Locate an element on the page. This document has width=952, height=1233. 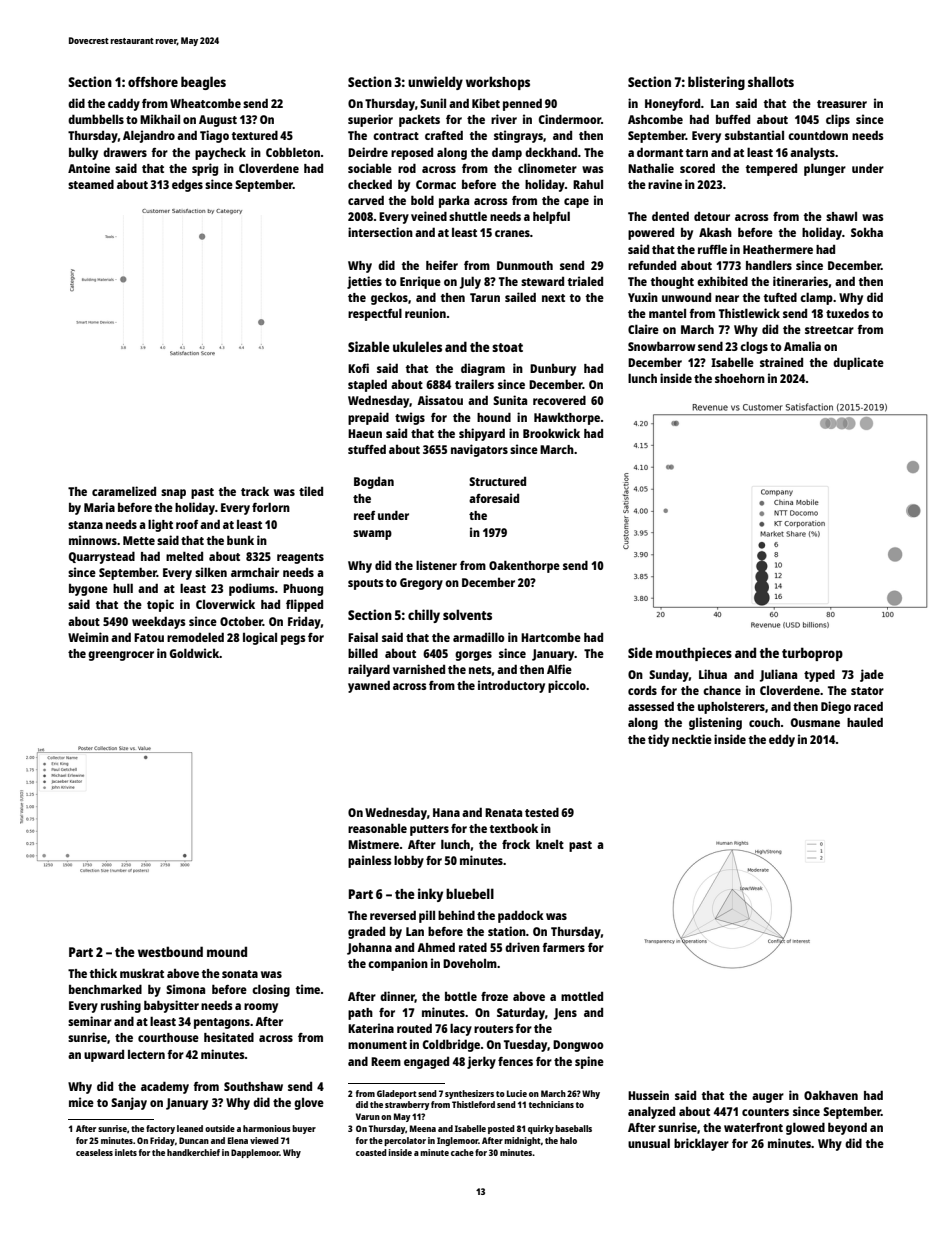
offshore is located at coordinates (153, 82).
